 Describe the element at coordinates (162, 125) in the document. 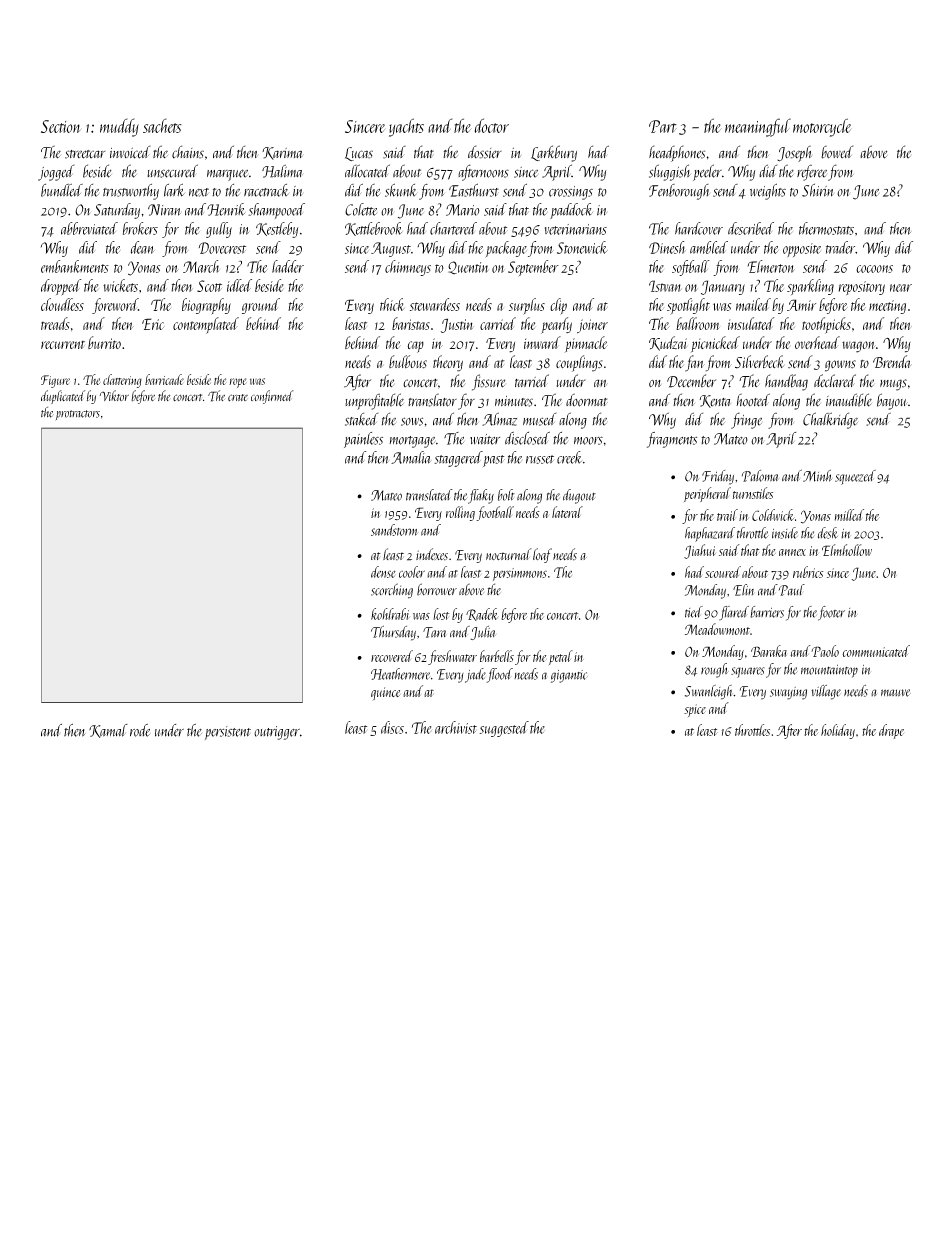

I see `sachets` at that location.
